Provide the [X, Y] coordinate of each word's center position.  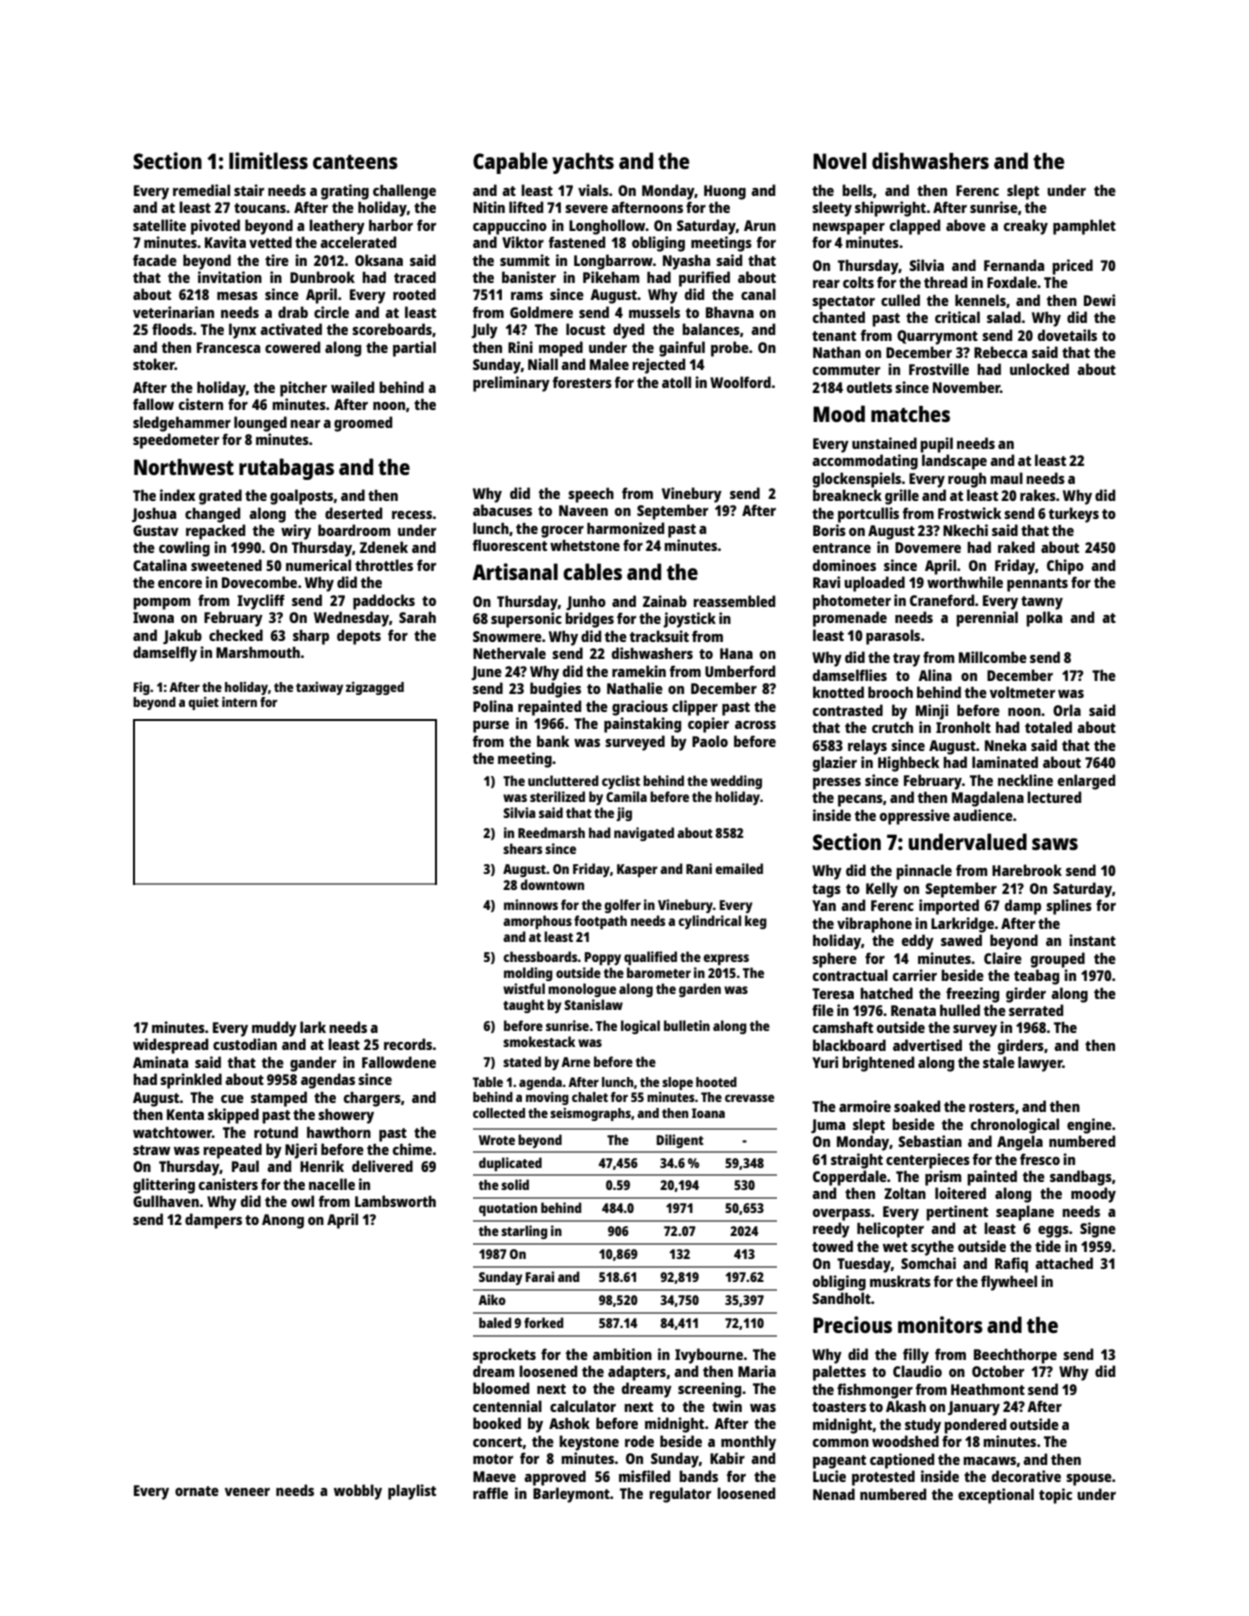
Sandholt [841, 1298]
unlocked [1039, 369]
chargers [372, 1099]
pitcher [303, 389]
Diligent [680, 1141]
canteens [355, 162]
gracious [640, 708]
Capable [510, 163]
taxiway [319, 688]
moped [561, 349]
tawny [1042, 603]
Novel [839, 160]
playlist [412, 1492]
